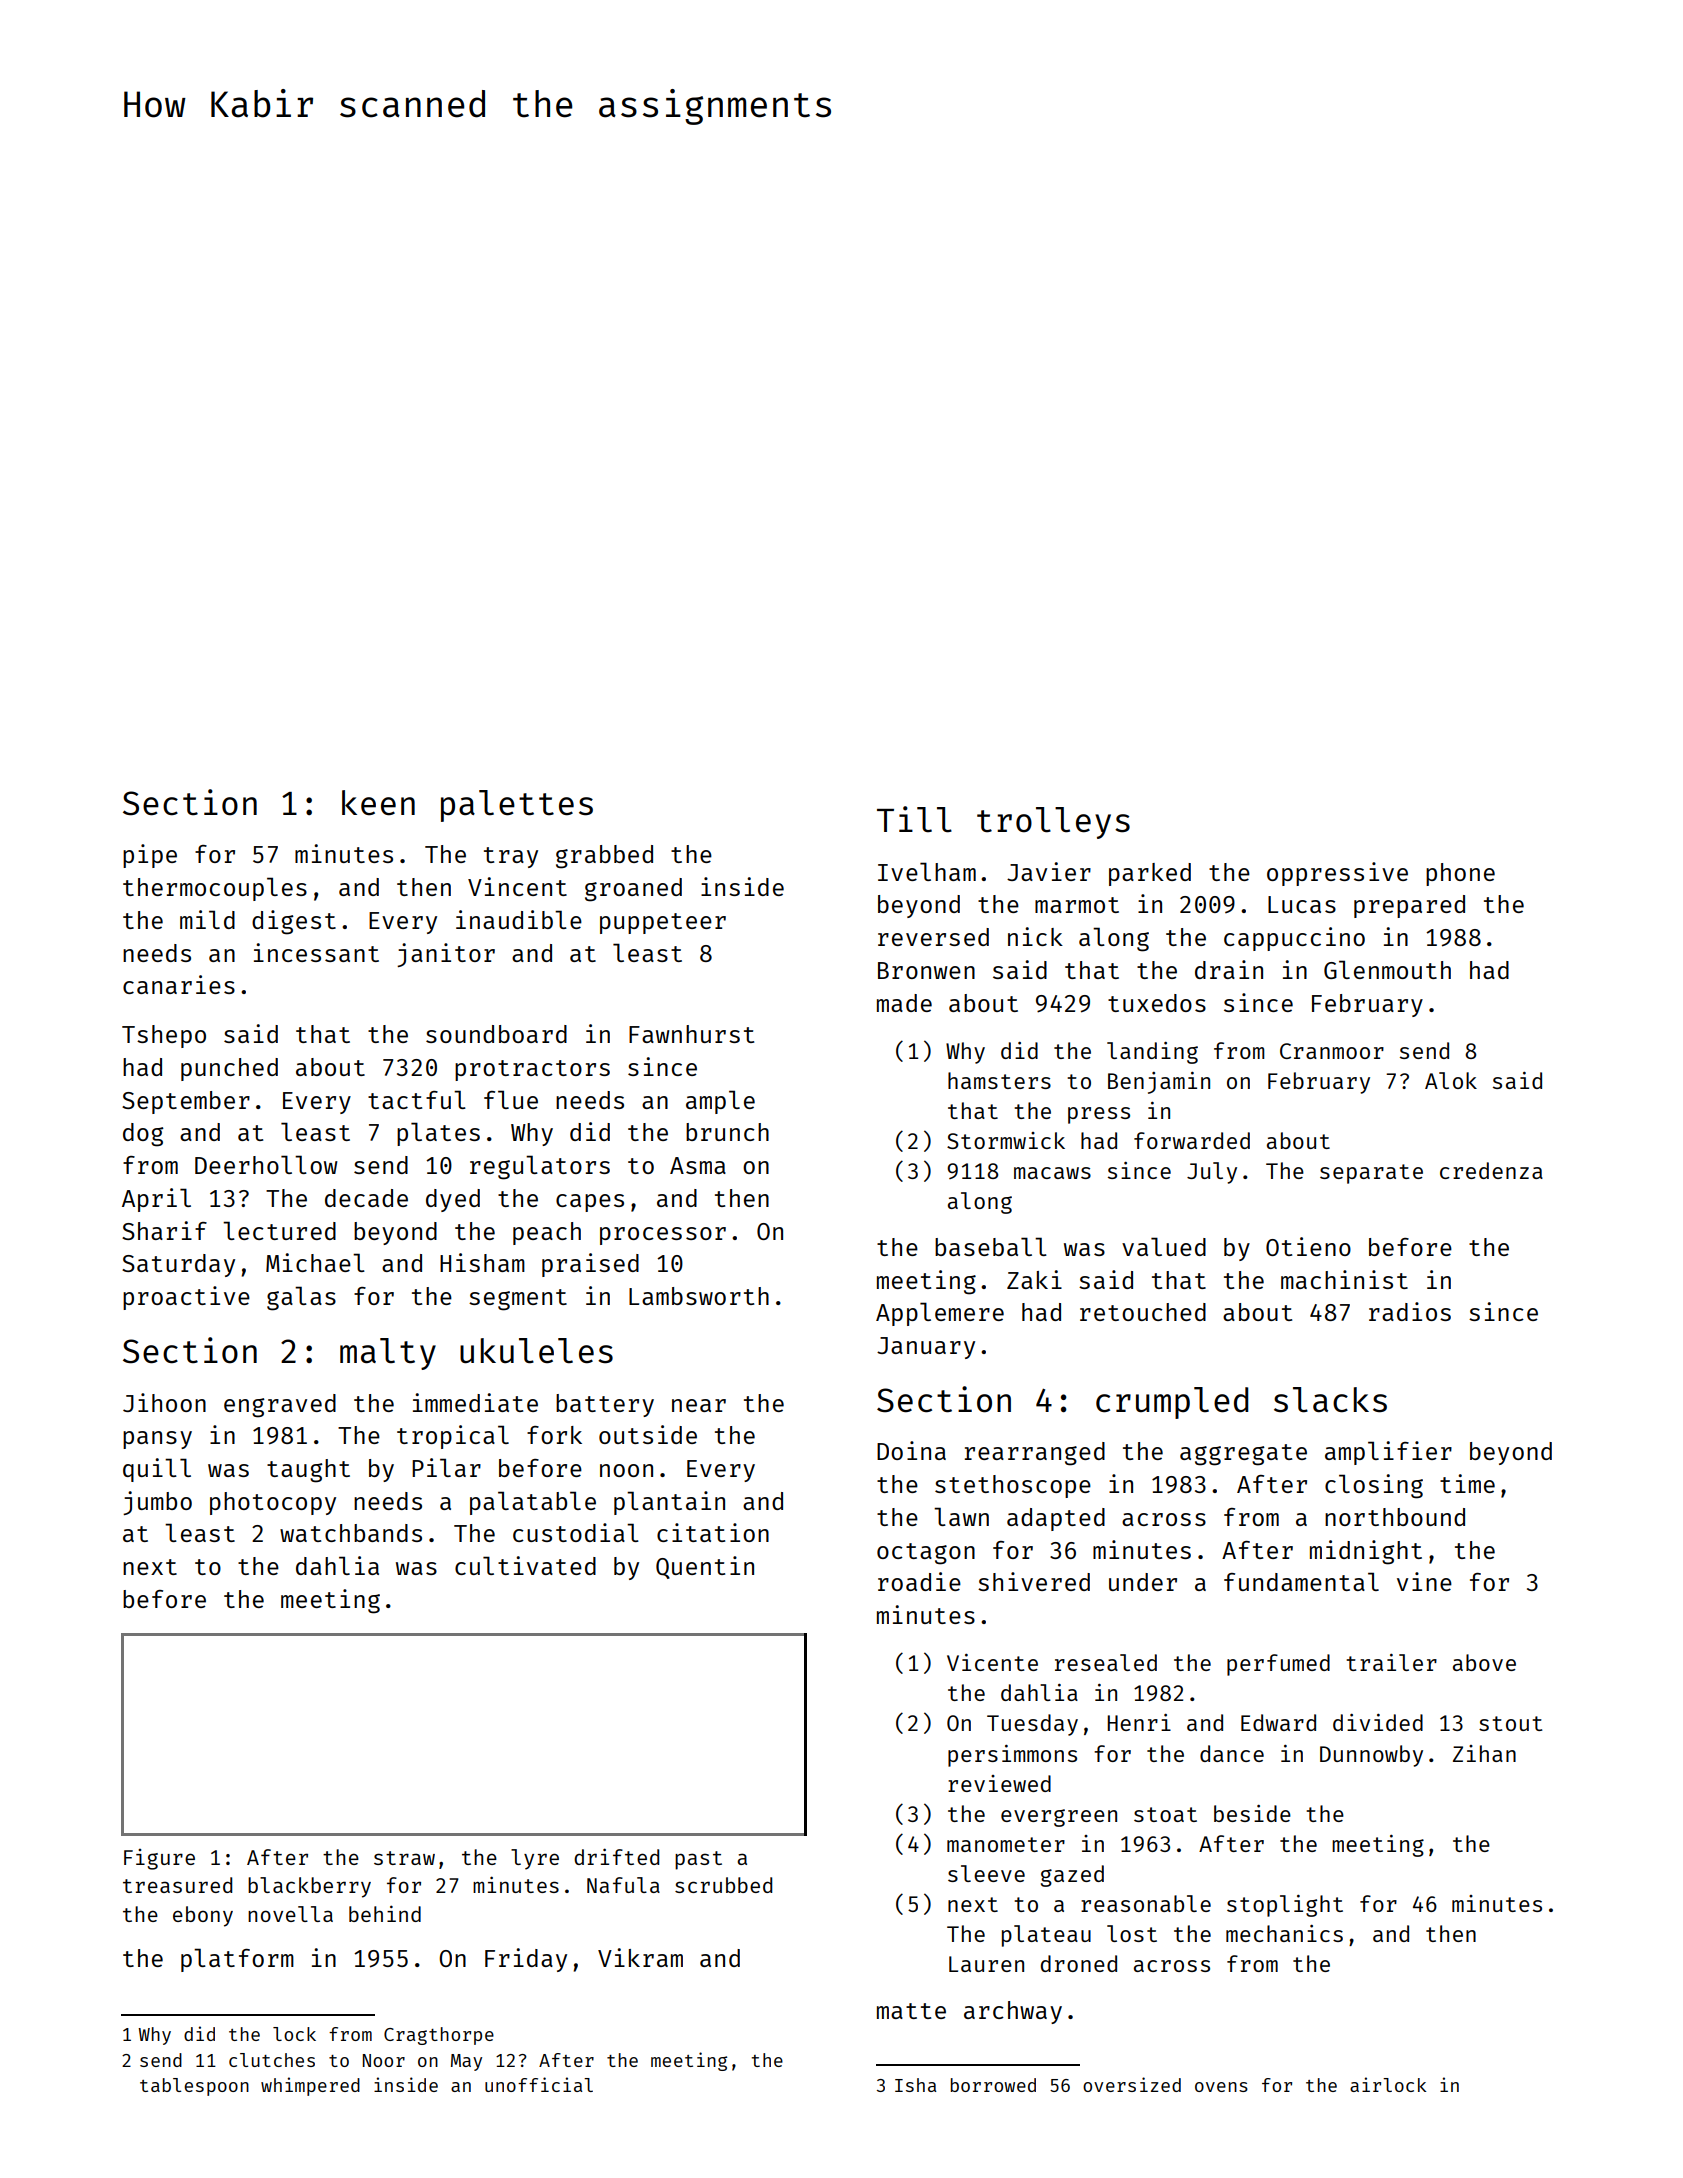 The height and width of the page is (2178, 1683). What do you see at coordinates (1451, 1080) in the page?
I see `Alok` at bounding box center [1451, 1080].
